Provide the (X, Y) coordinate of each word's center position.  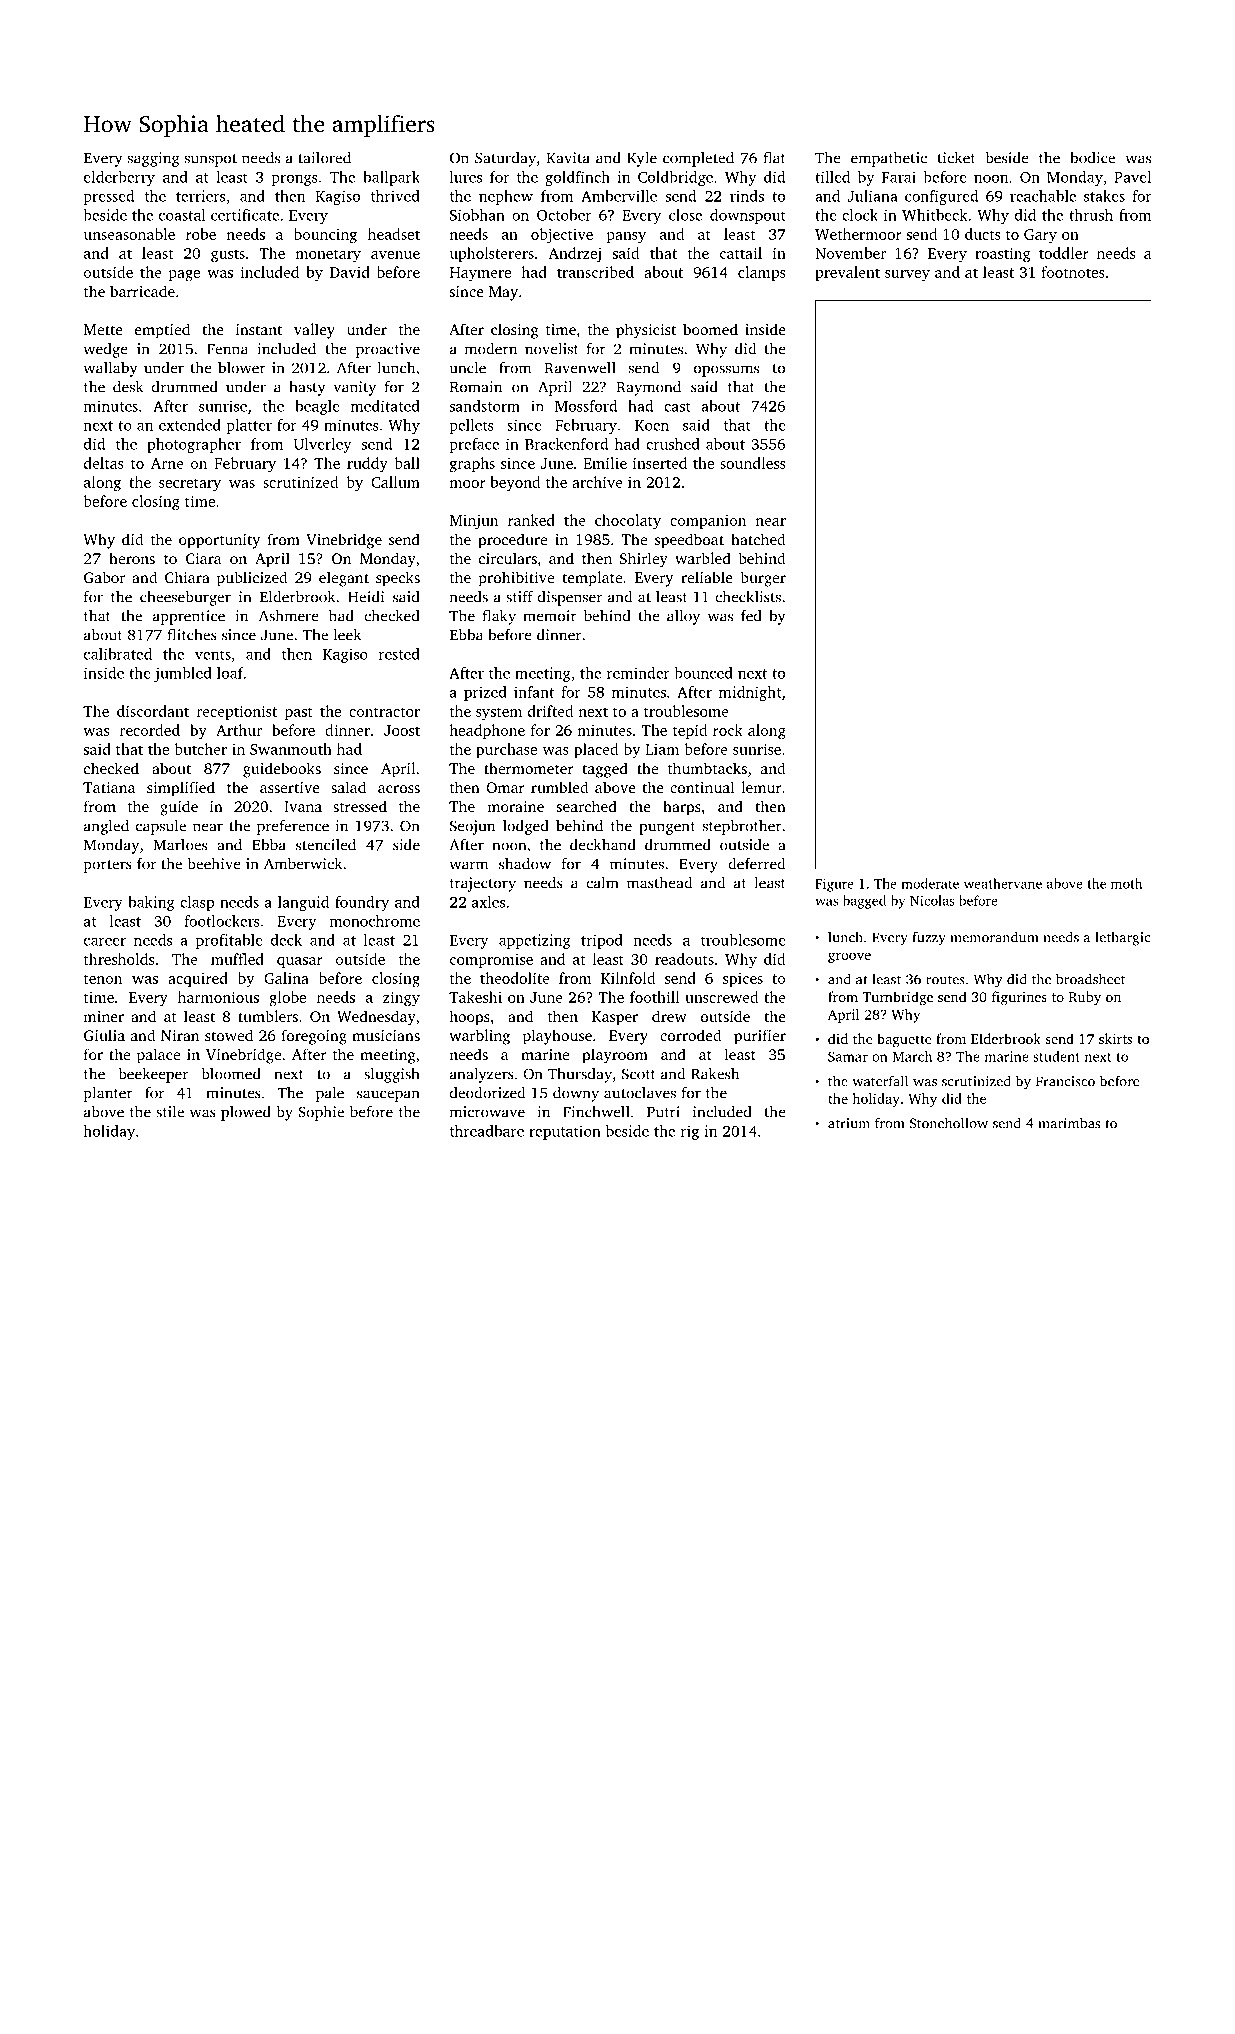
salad (348, 787)
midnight (750, 693)
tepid (690, 731)
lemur (761, 787)
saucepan (388, 1096)
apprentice (189, 617)
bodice (1092, 158)
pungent (667, 828)
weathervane (1003, 883)
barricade (142, 291)
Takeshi (475, 997)
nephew (506, 197)
